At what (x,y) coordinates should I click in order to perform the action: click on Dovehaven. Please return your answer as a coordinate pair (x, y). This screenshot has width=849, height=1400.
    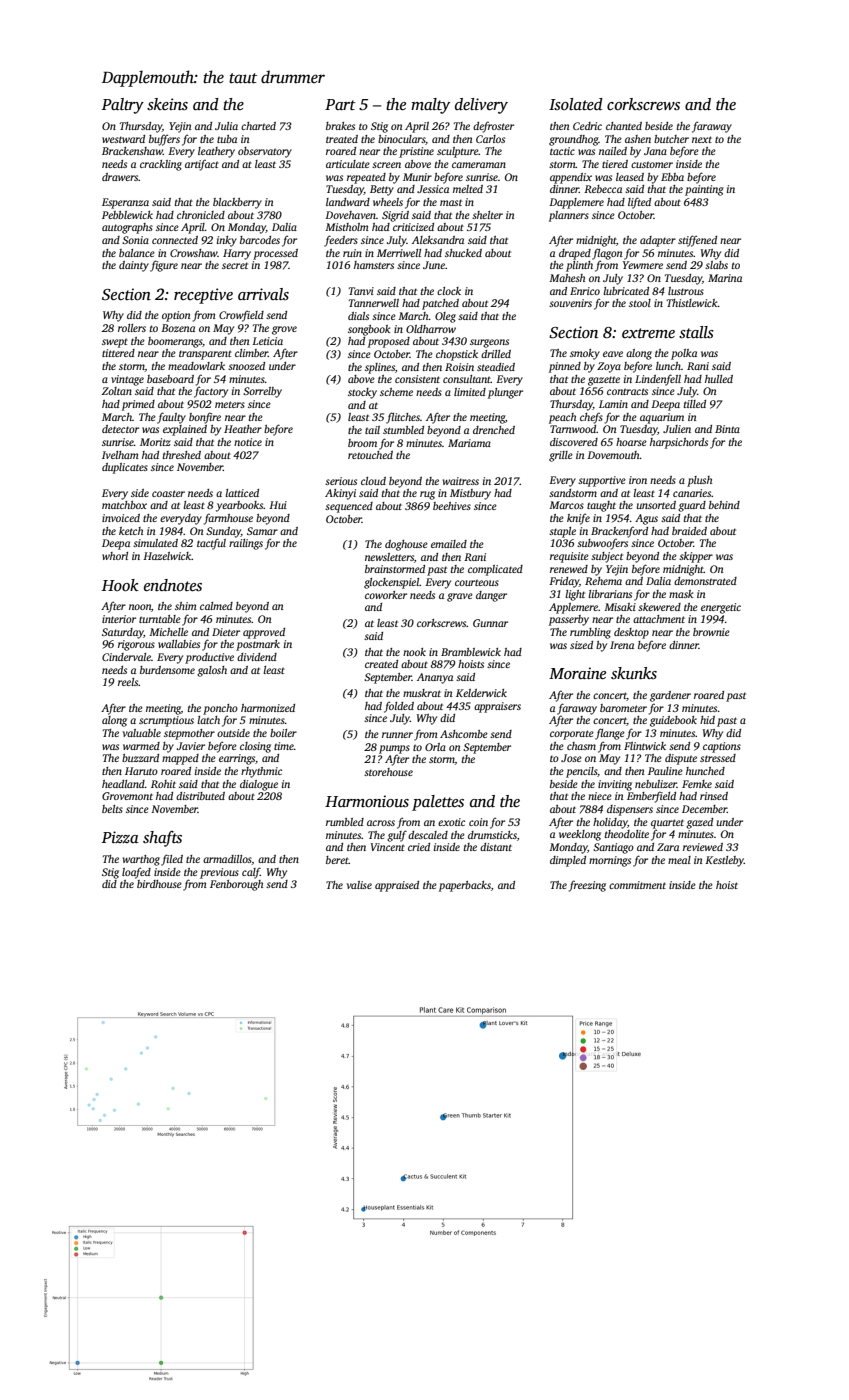
    Looking at the image, I should click on (350, 215).
